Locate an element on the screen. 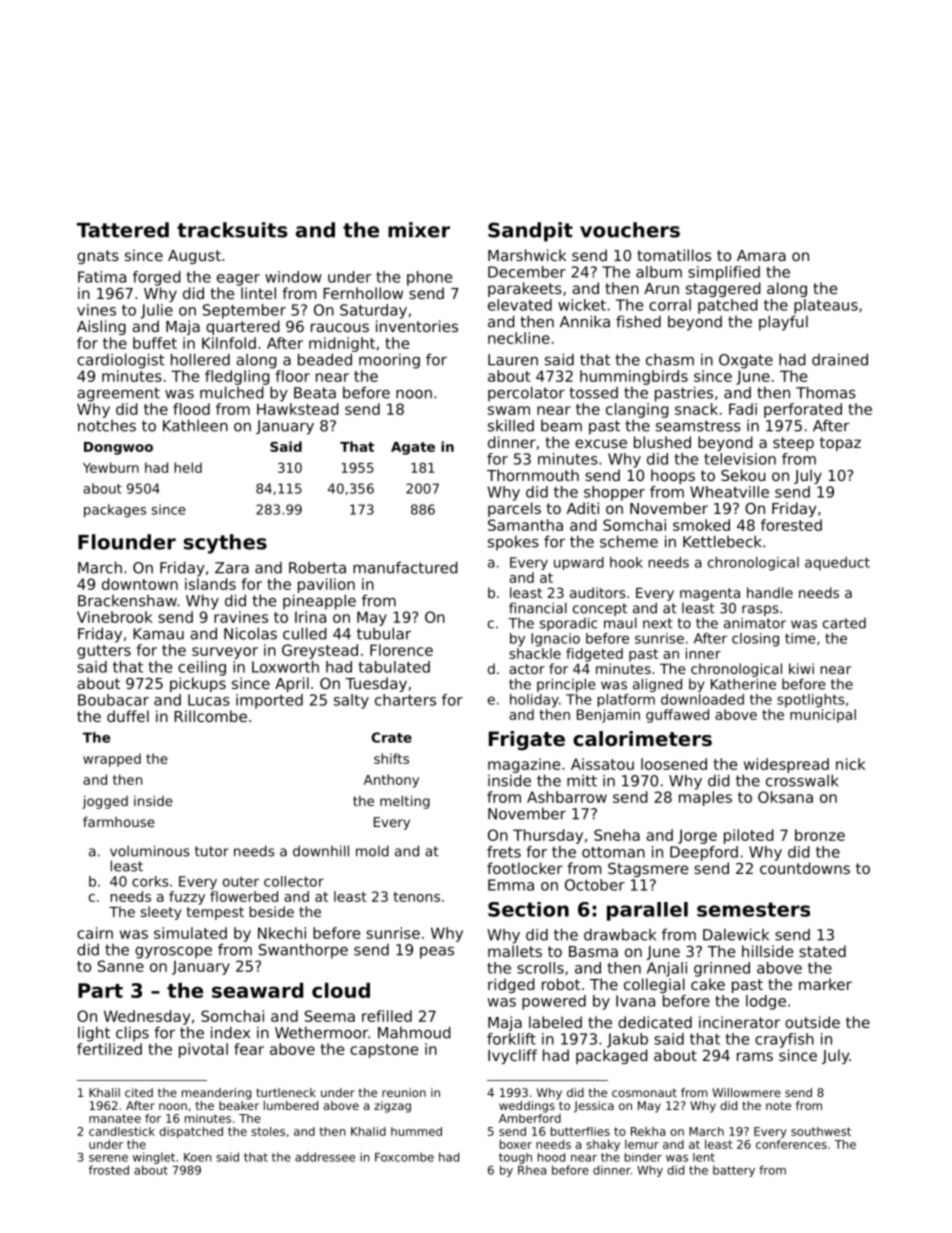 This screenshot has width=952, height=1233. Tattered is located at coordinates (123, 230).
